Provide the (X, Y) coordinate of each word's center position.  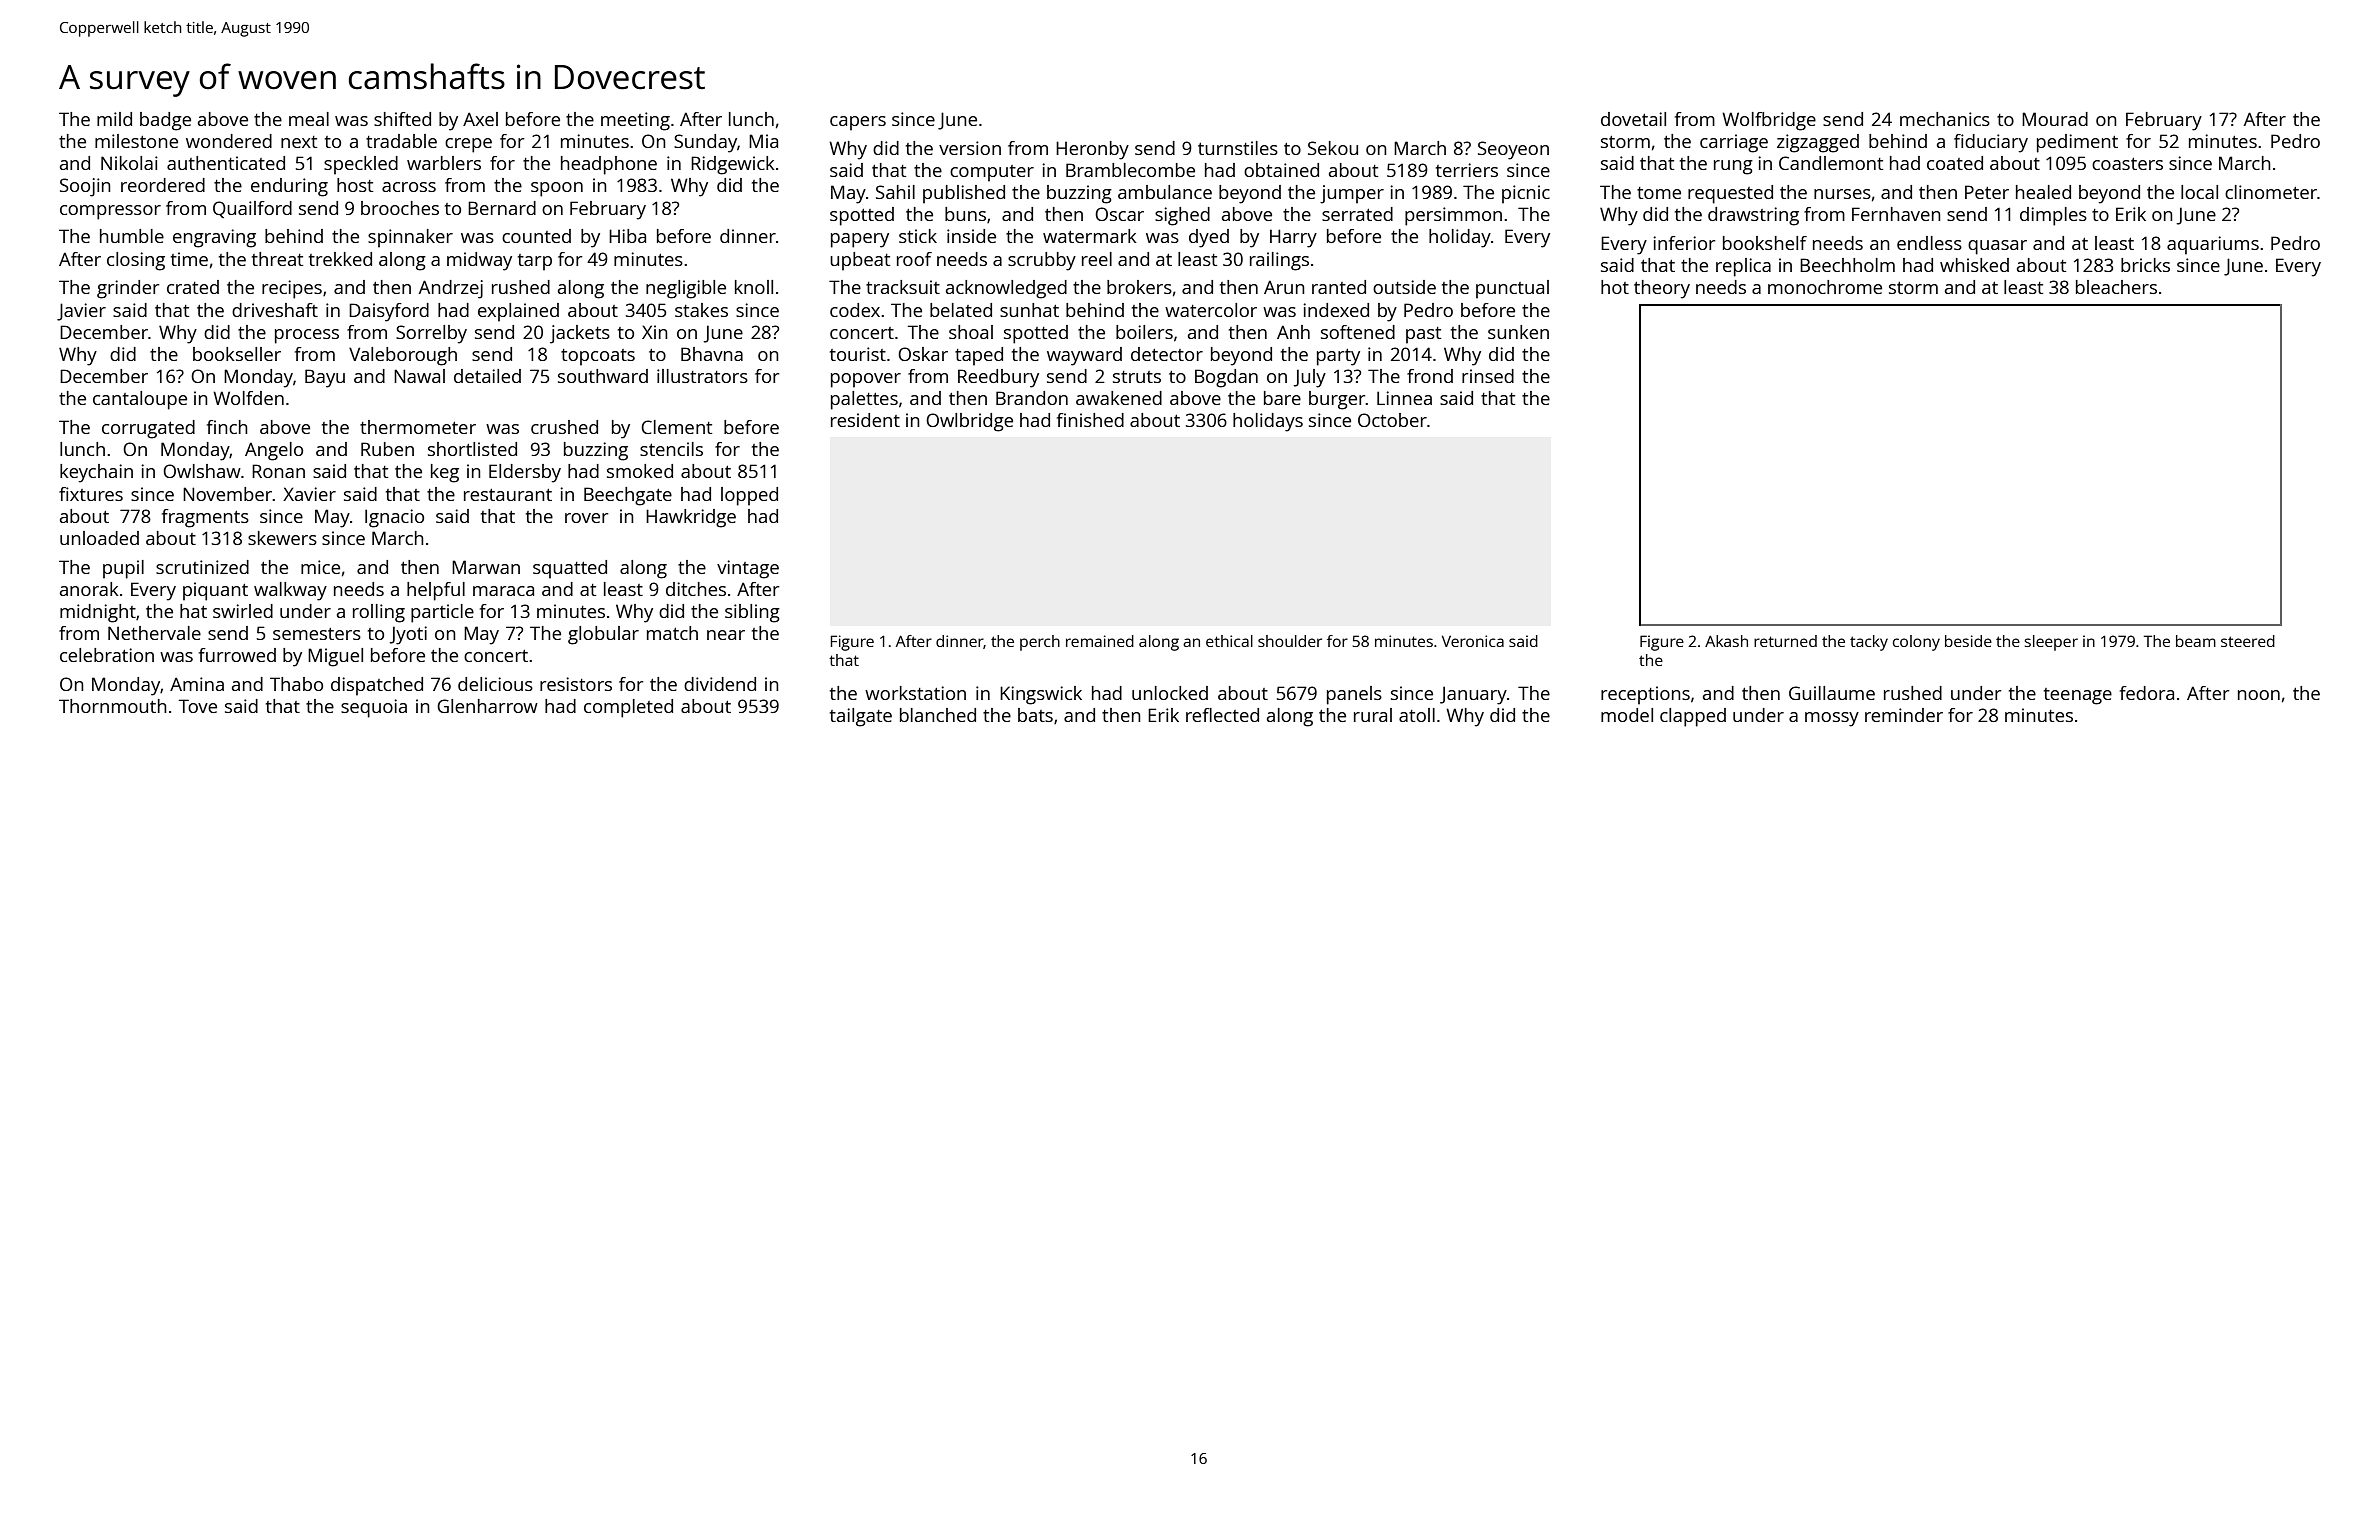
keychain (96, 473)
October (1392, 420)
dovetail (1633, 119)
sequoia (374, 708)
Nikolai (129, 163)
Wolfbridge (1769, 121)
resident (865, 420)
